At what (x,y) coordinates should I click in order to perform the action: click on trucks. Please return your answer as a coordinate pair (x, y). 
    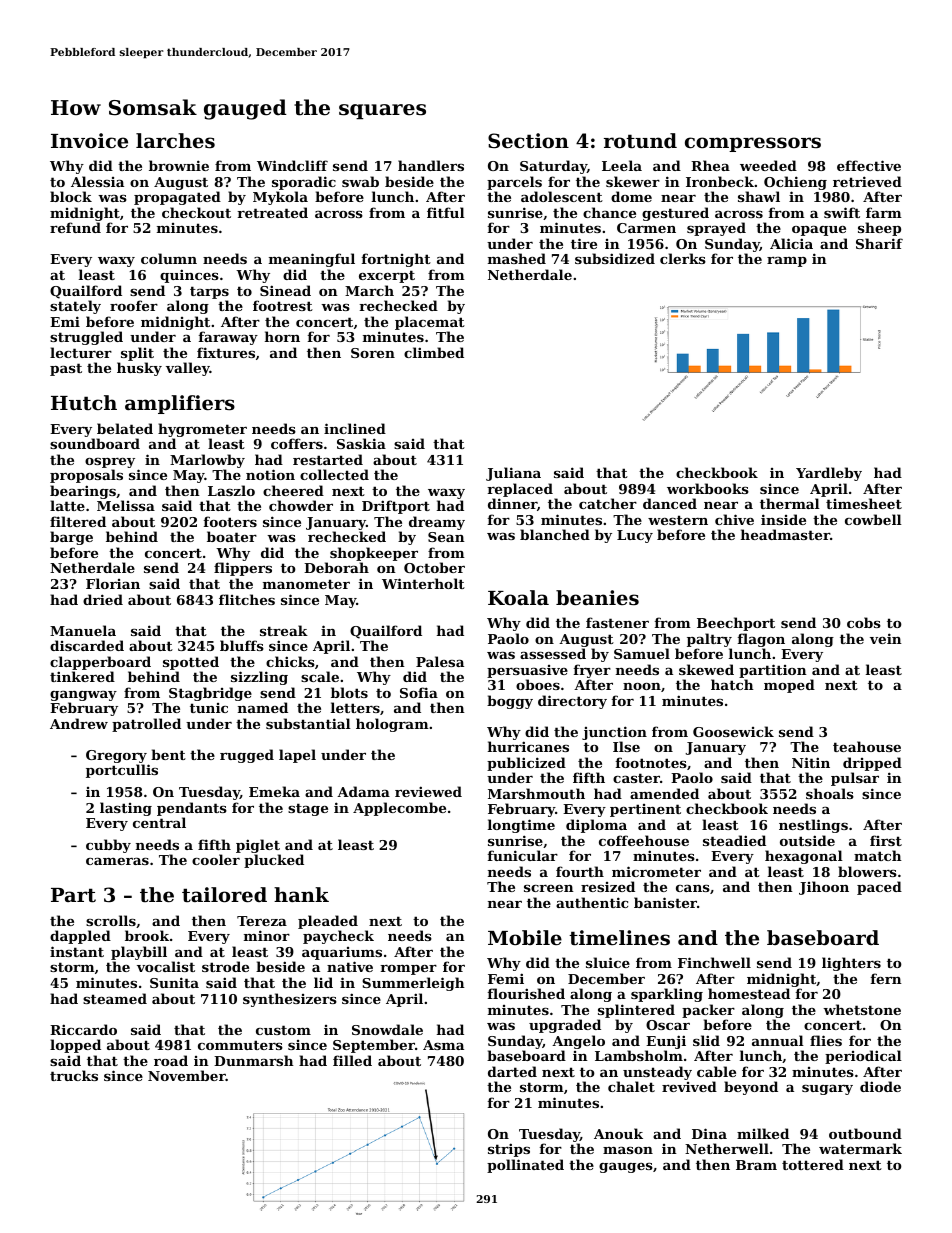
    Looking at the image, I should click on (74, 1075).
